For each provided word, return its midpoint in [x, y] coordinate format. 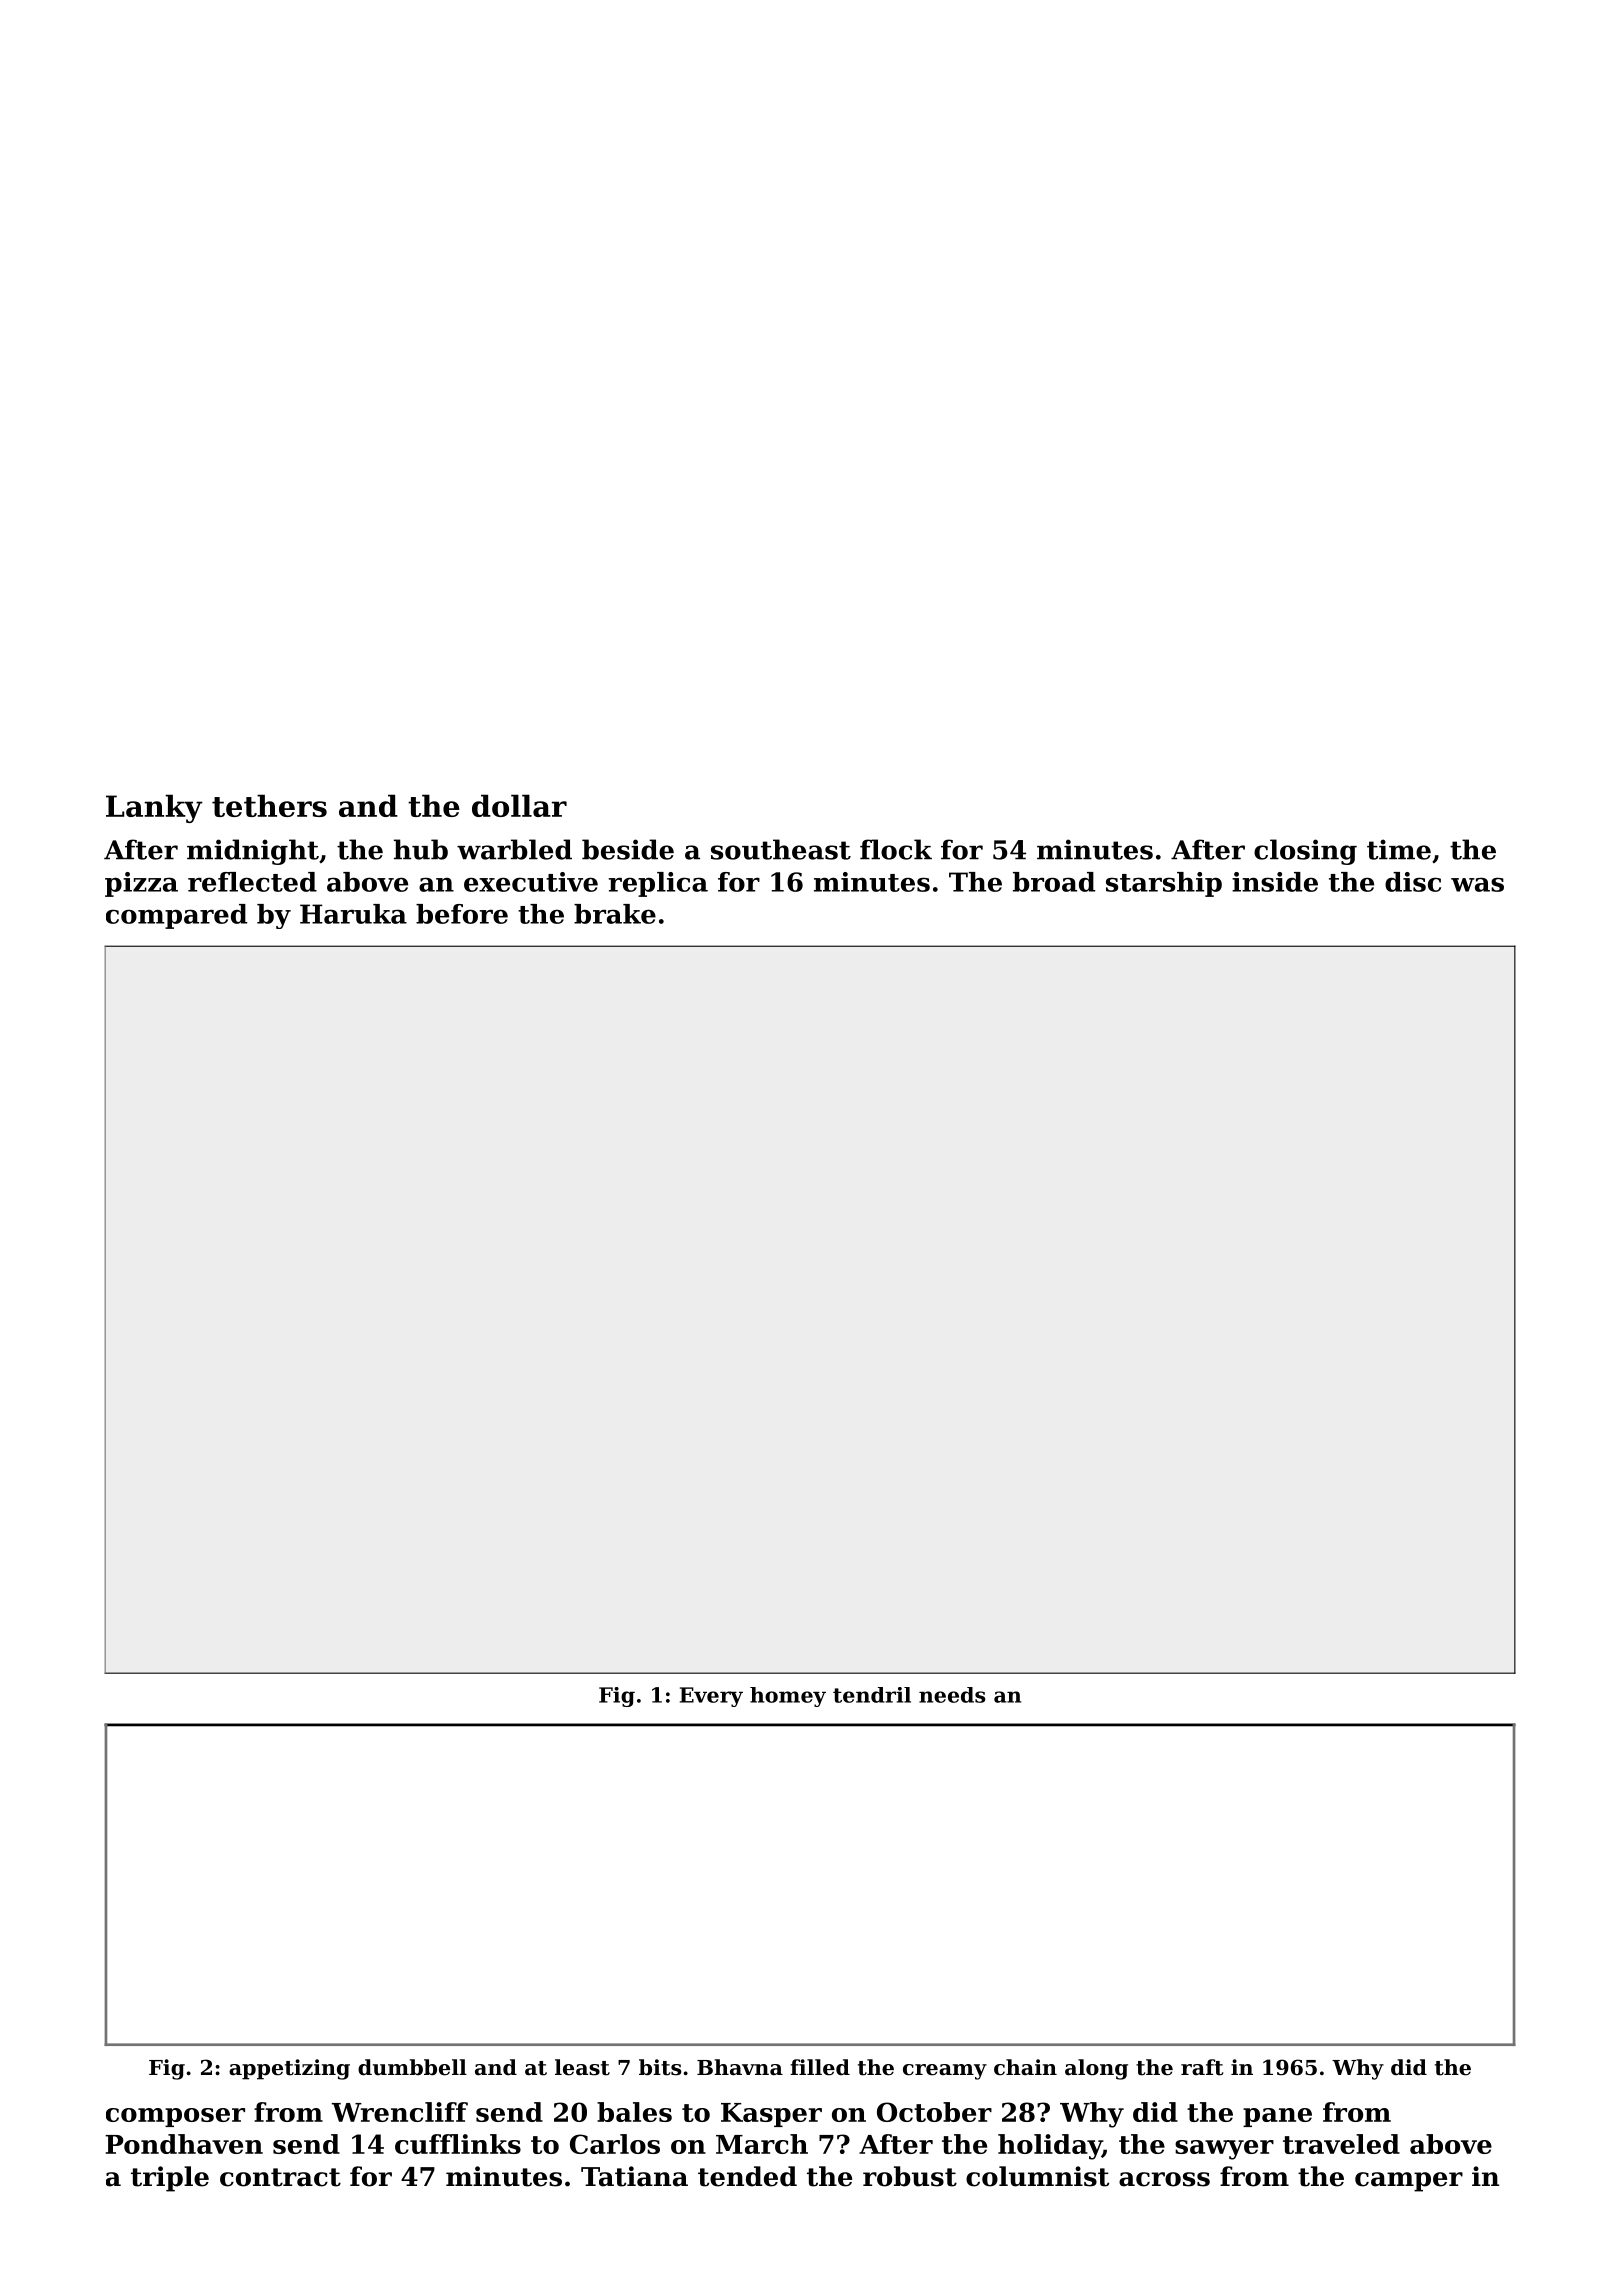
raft [1202, 2067]
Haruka [353, 914]
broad [1054, 882]
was [1477, 884]
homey [788, 1697]
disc [1413, 882]
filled [820, 2067]
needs [952, 1695]
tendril [872, 1695]
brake [615, 914]
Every [711, 1697]
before [462, 914]
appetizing [289, 2069]
